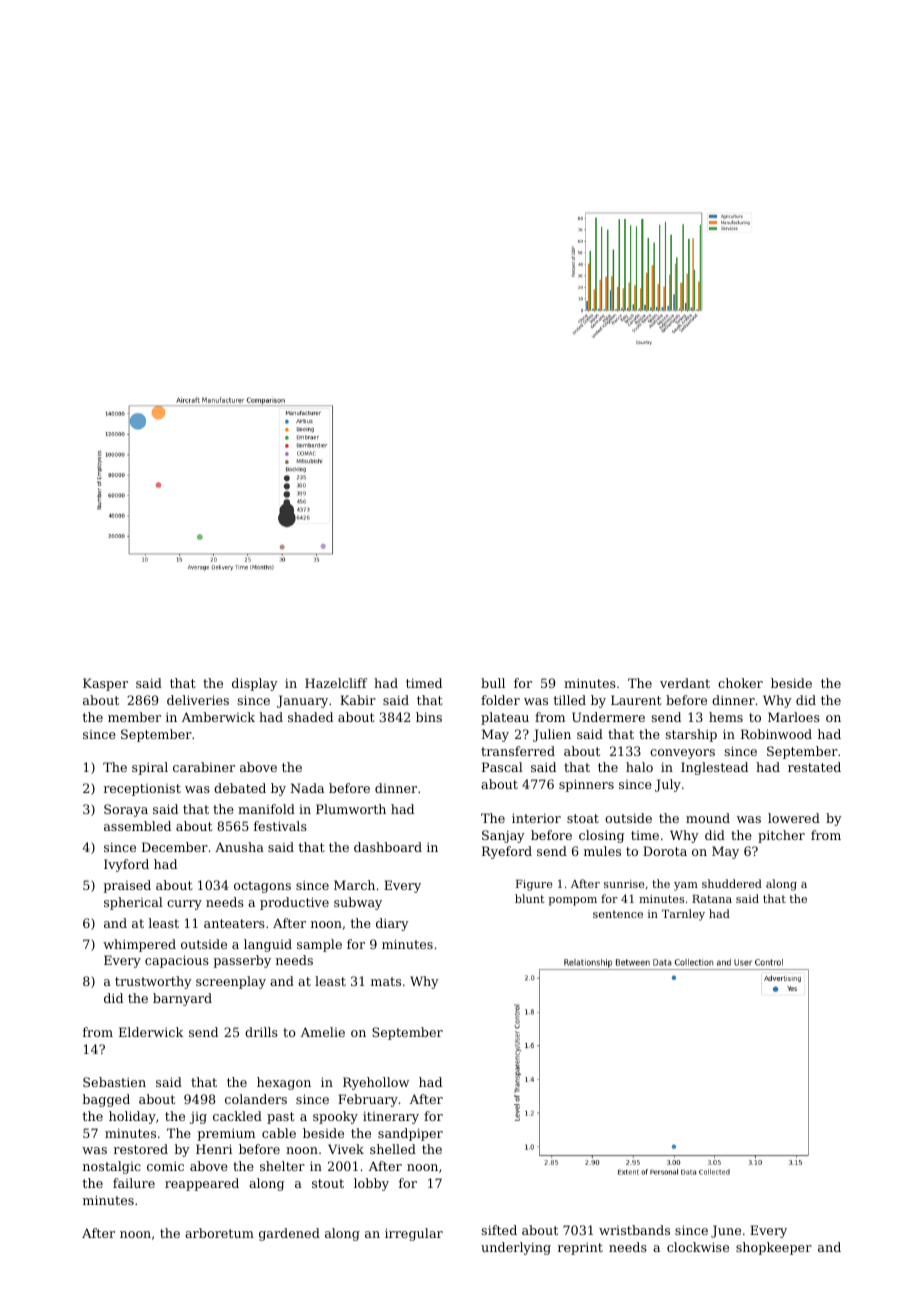 The image size is (924, 1308). What do you see at coordinates (392, 924) in the screenshot?
I see `diary` at bounding box center [392, 924].
